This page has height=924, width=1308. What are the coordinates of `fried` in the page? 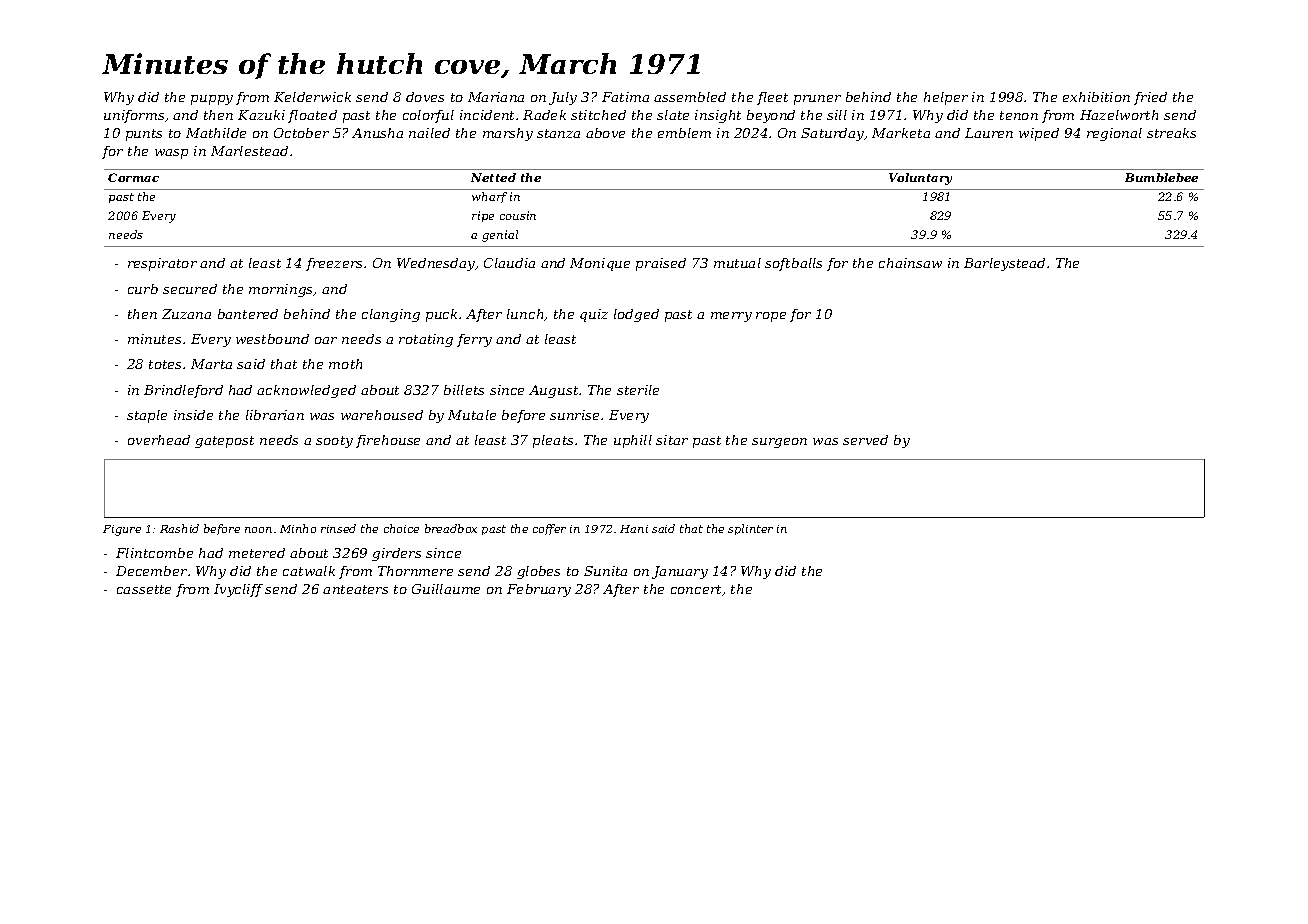 It's located at (1150, 98).
